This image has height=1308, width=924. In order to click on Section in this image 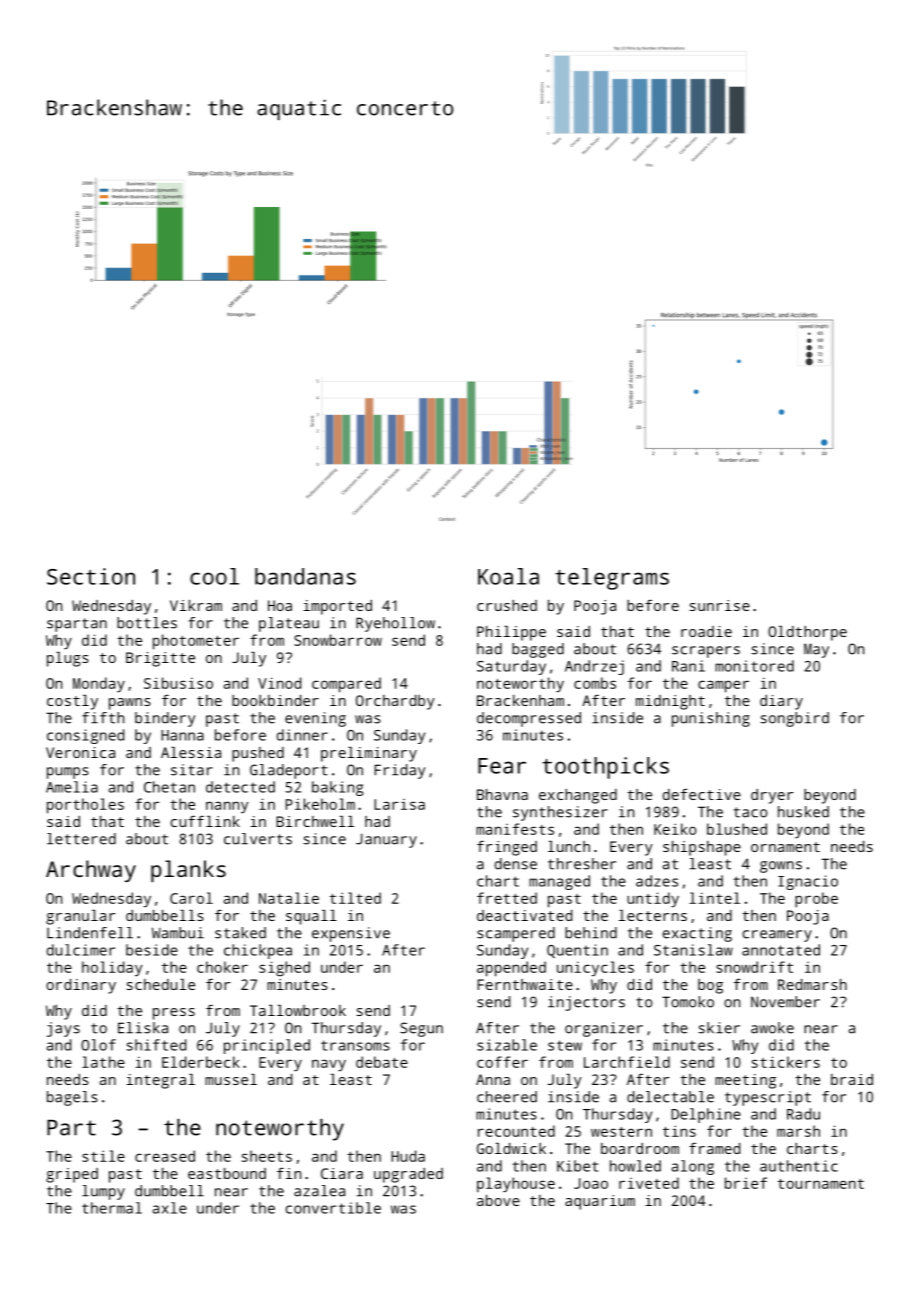, I will do `click(91, 576)`.
